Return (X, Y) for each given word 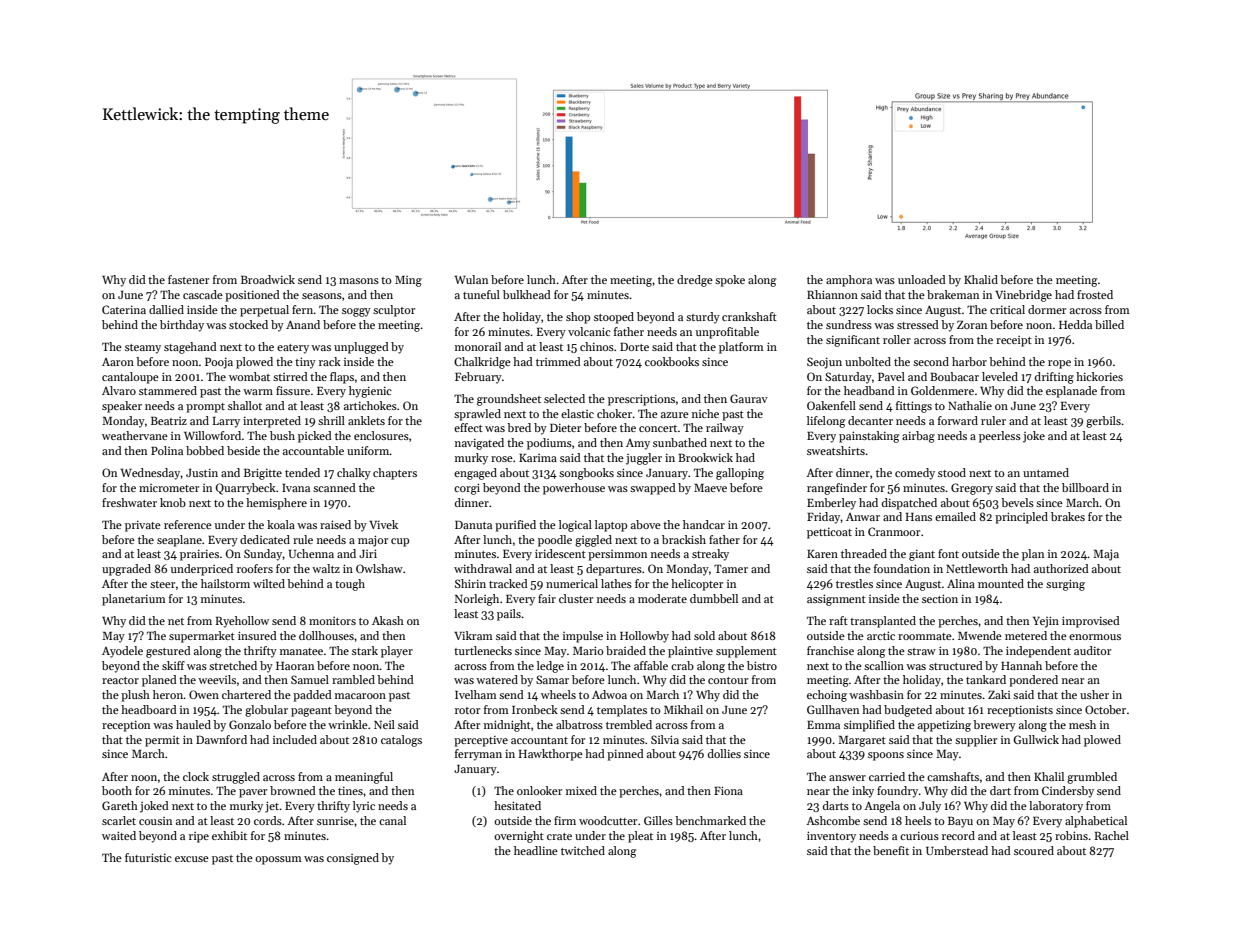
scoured (1034, 850)
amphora (849, 281)
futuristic (148, 857)
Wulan (471, 279)
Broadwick (268, 279)
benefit (891, 850)
